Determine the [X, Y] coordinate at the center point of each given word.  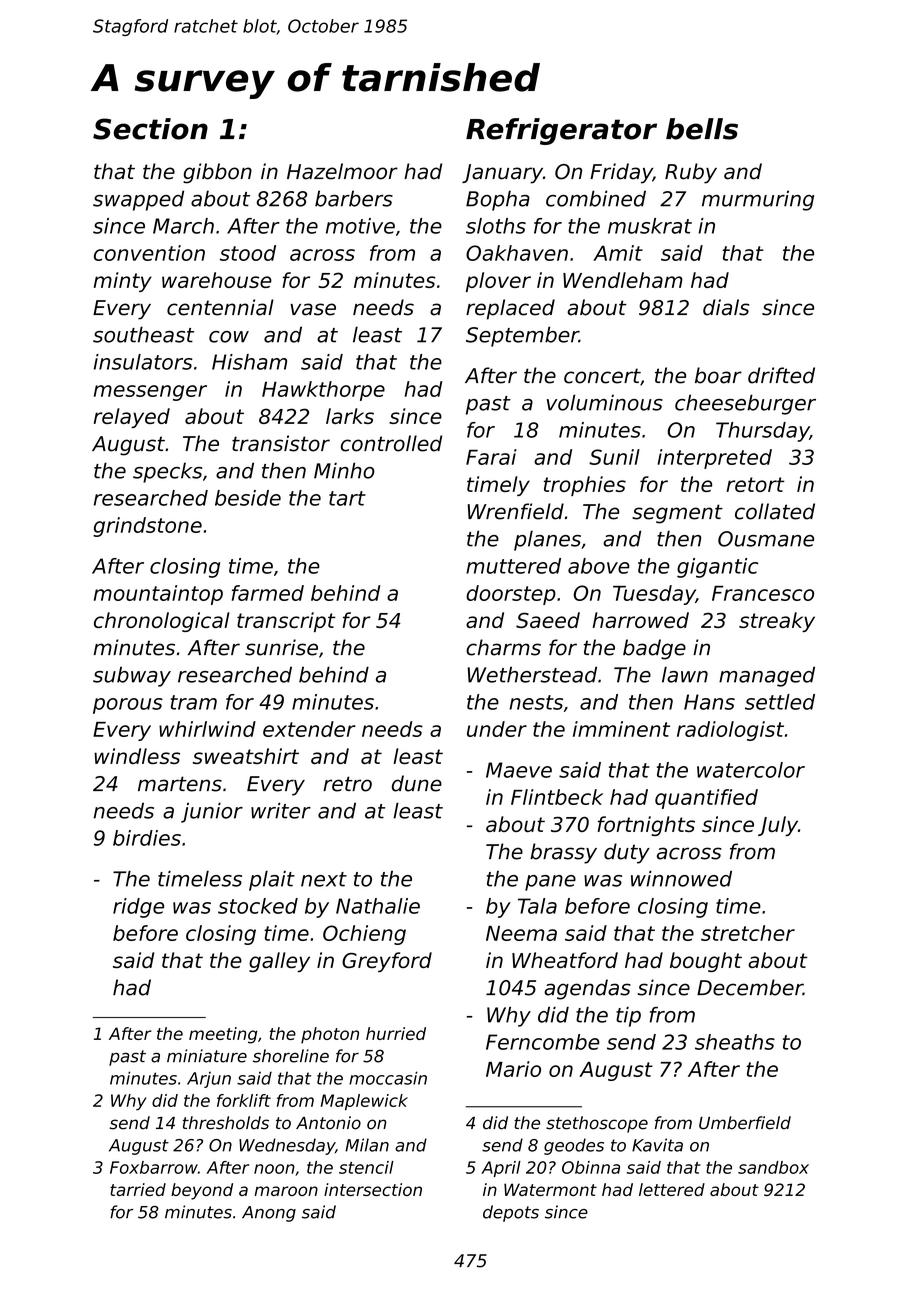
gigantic [717, 568]
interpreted [714, 459]
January [502, 174]
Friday [621, 173]
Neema [521, 933]
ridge [138, 908]
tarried [138, 1189]
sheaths [735, 1042]
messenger [150, 393]
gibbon [217, 173]
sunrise [281, 647]
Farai [491, 457]
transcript [286, 622]
